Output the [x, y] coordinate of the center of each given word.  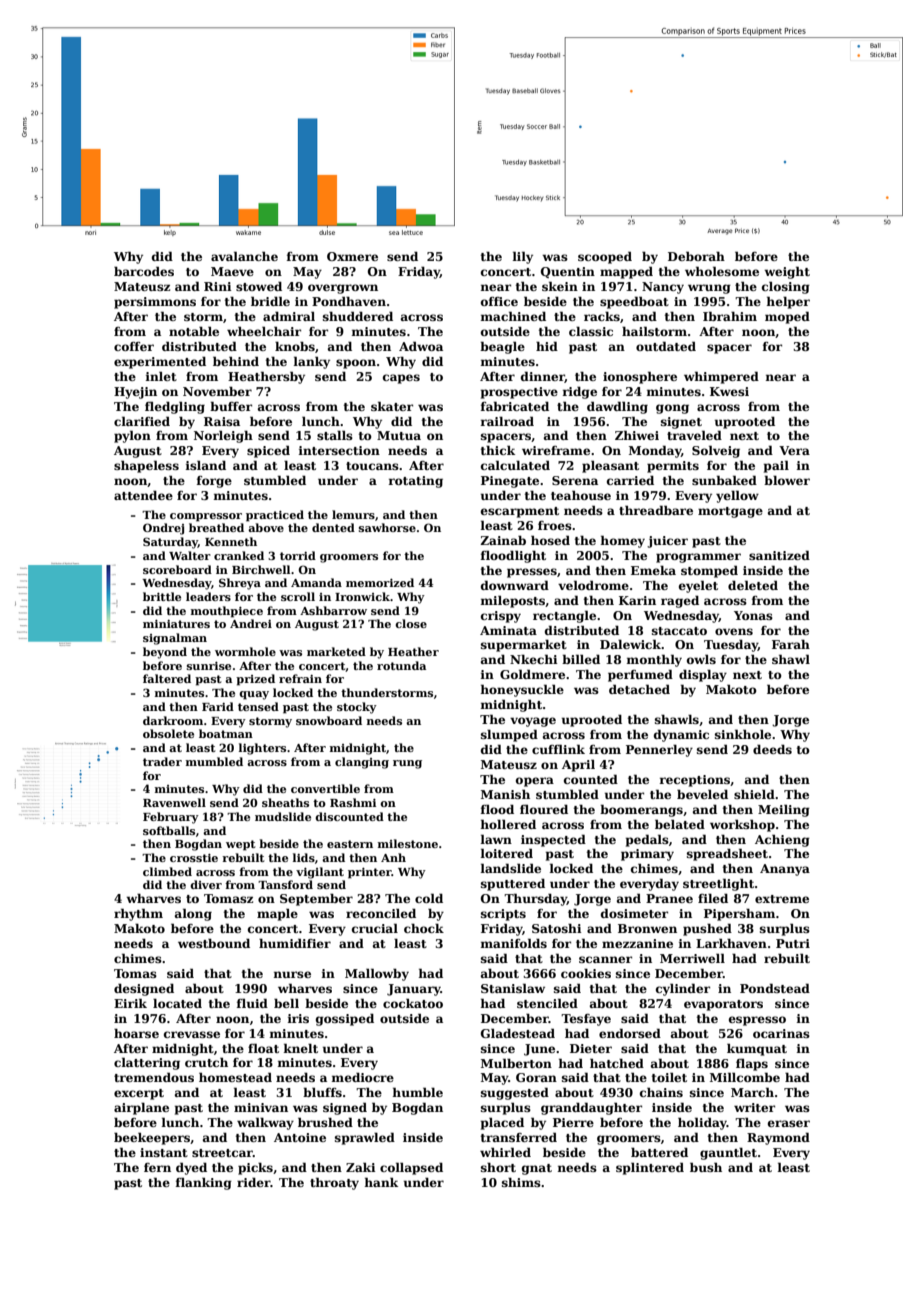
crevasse [192, 1034]
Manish [505, 794]
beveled [702, 794]
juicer [667, 542]
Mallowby [377, 974]
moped [787, 318]
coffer [134, 346]
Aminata [508, 630]
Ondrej [163, 529]
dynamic [681, 736]
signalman [175, 639]
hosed [550, 540]
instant [164, 1152]
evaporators [723, 1005]
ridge [579, 392]
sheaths [285, 802]
